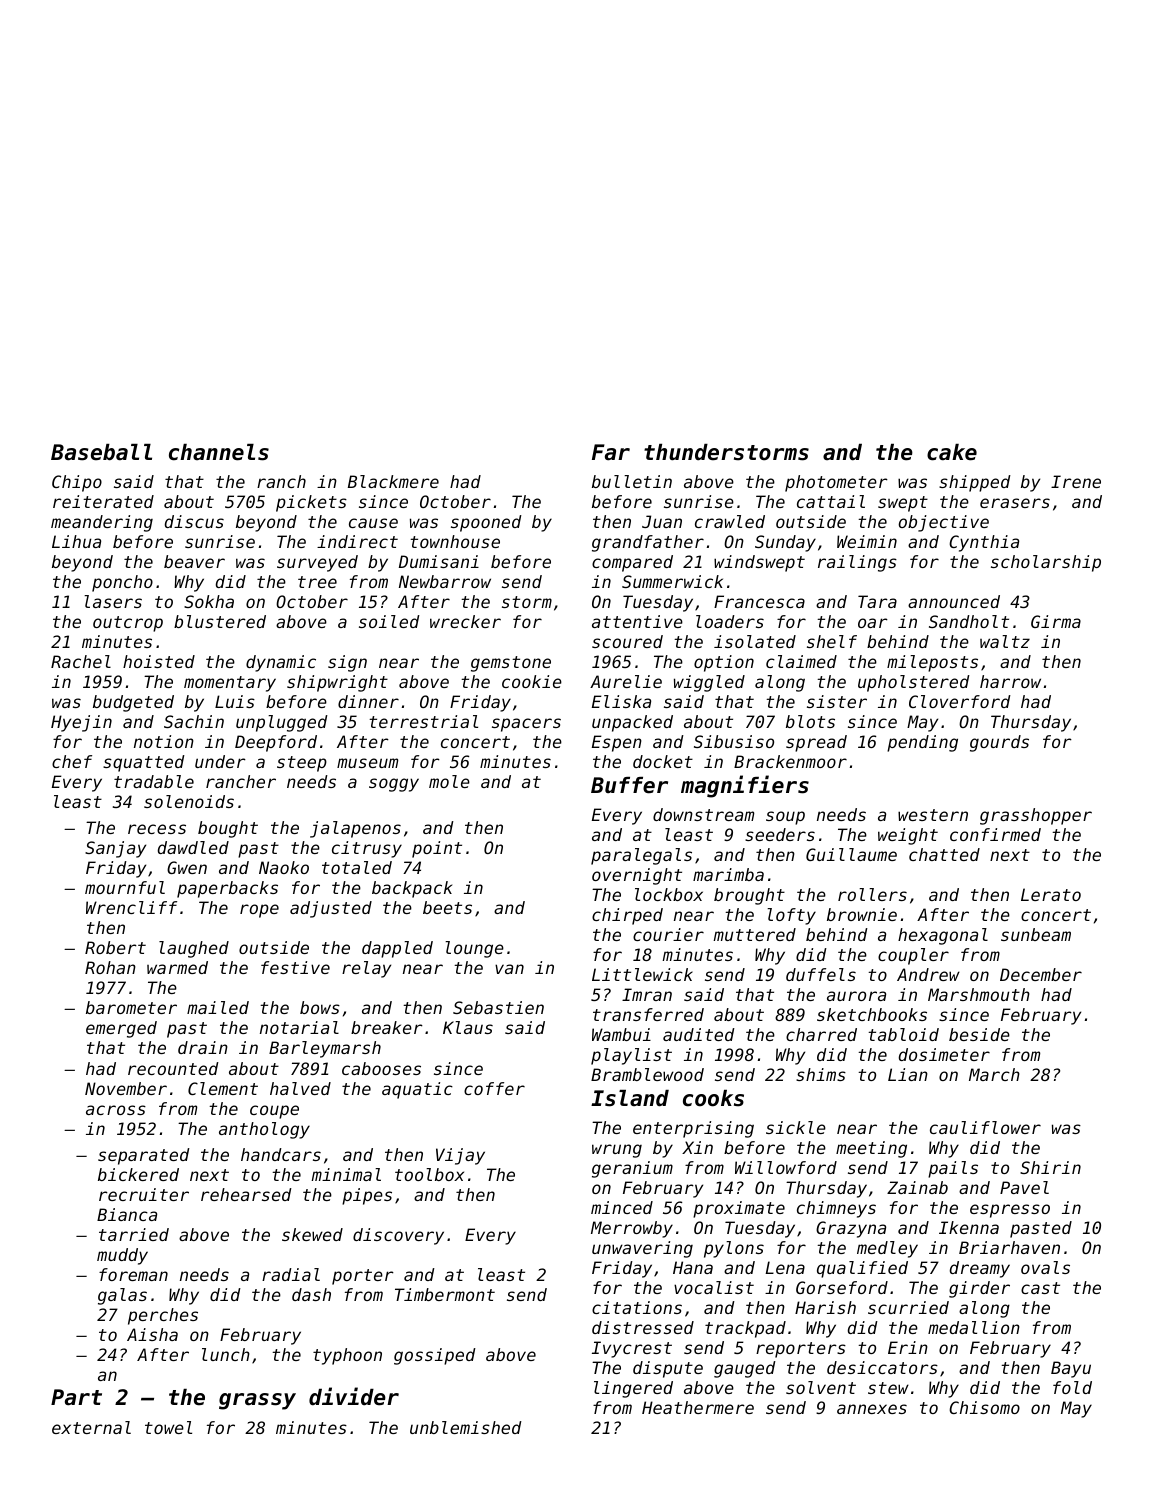 This page has width=1154, height=1493. Describe the element at coordinates (888, 1388) in the page. I see `stew` at that location.
